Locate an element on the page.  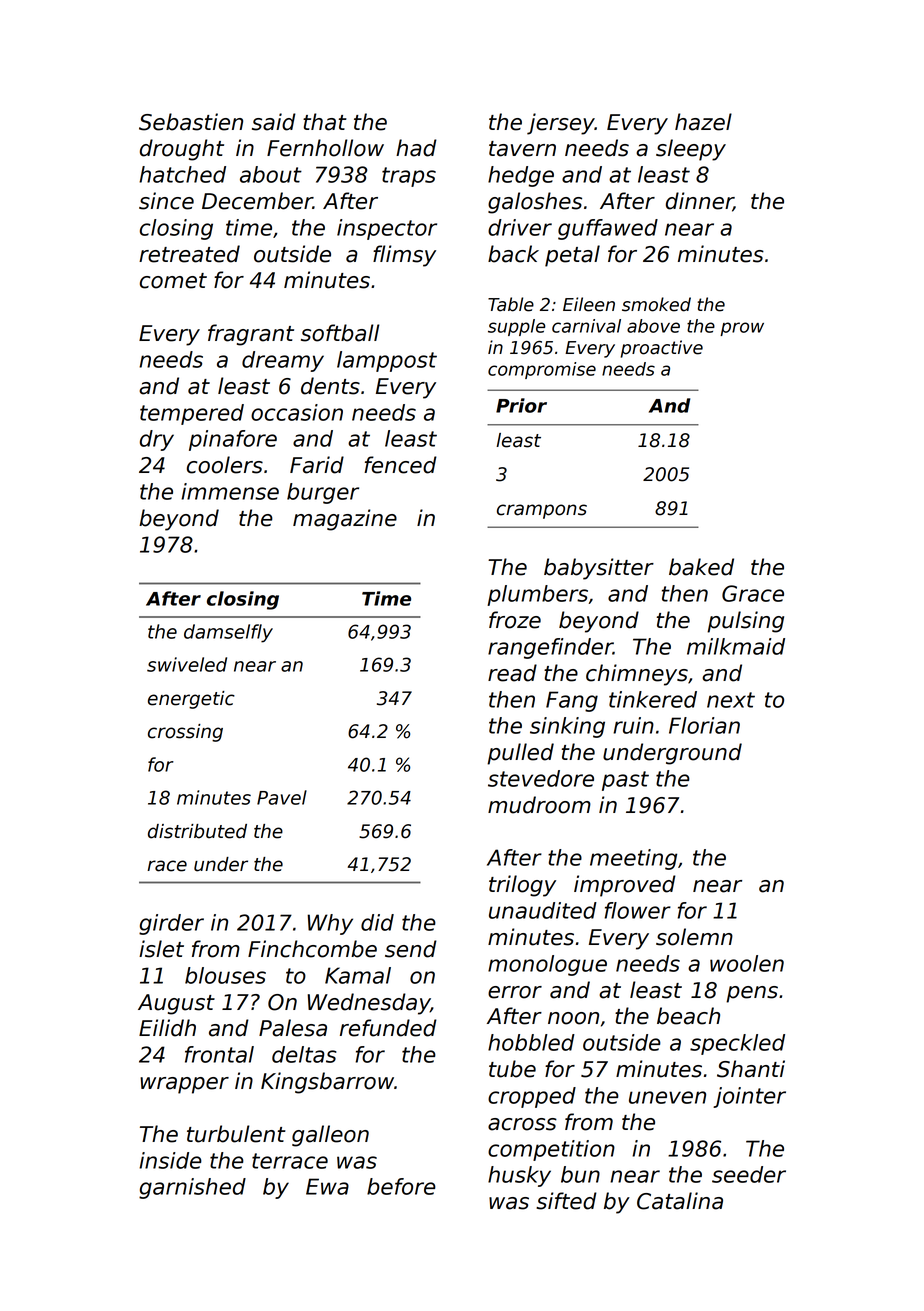
seeder is located at coordinates (749, 1174).
